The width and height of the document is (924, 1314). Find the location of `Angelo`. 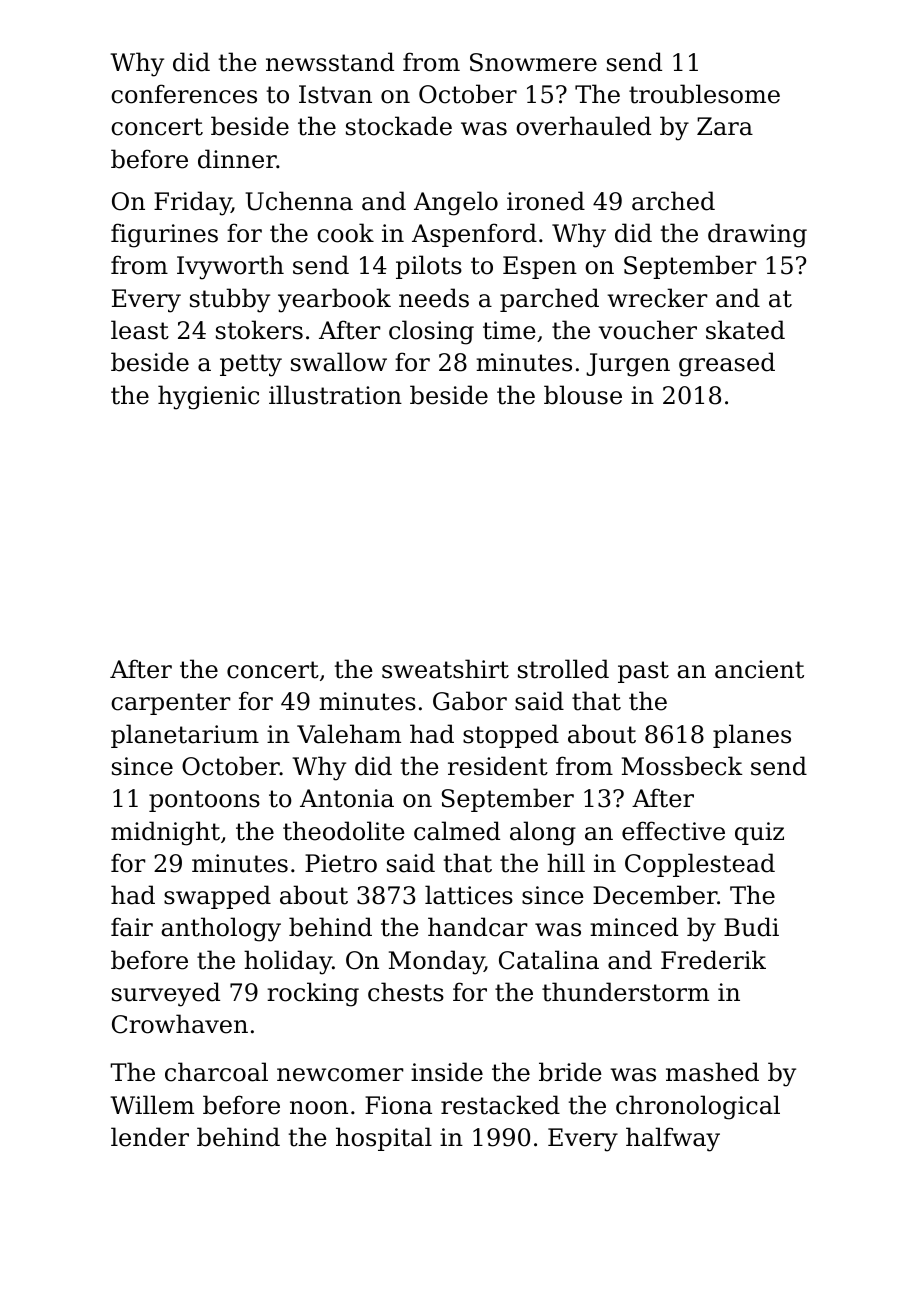

Angelo is located at coordinates (456, 203).
